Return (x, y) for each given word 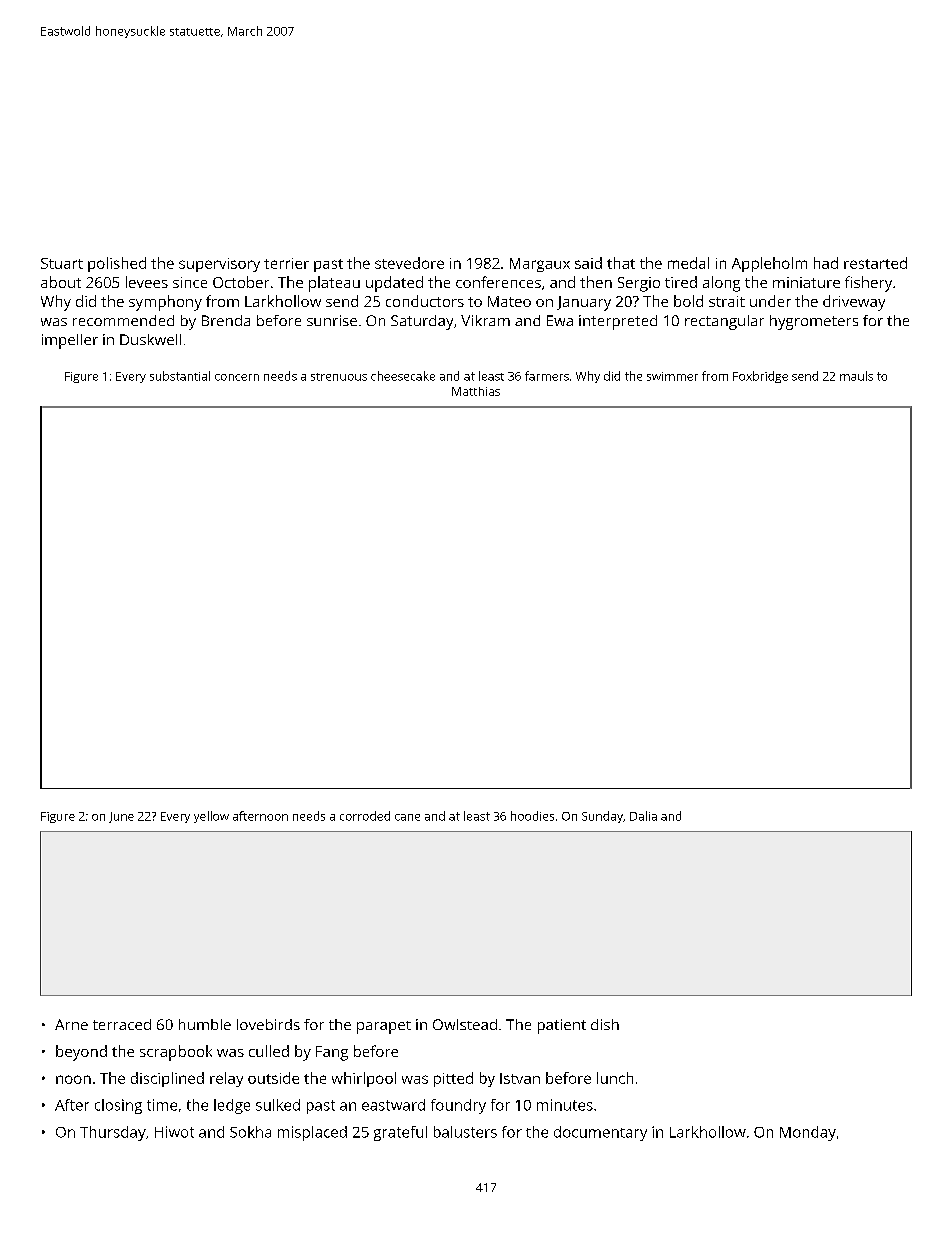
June (121, 817)
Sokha (250, 1132)
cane (407, 817)
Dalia (643, 816)
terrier (286, 263)
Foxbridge (760, 377)
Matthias (476, 391)
